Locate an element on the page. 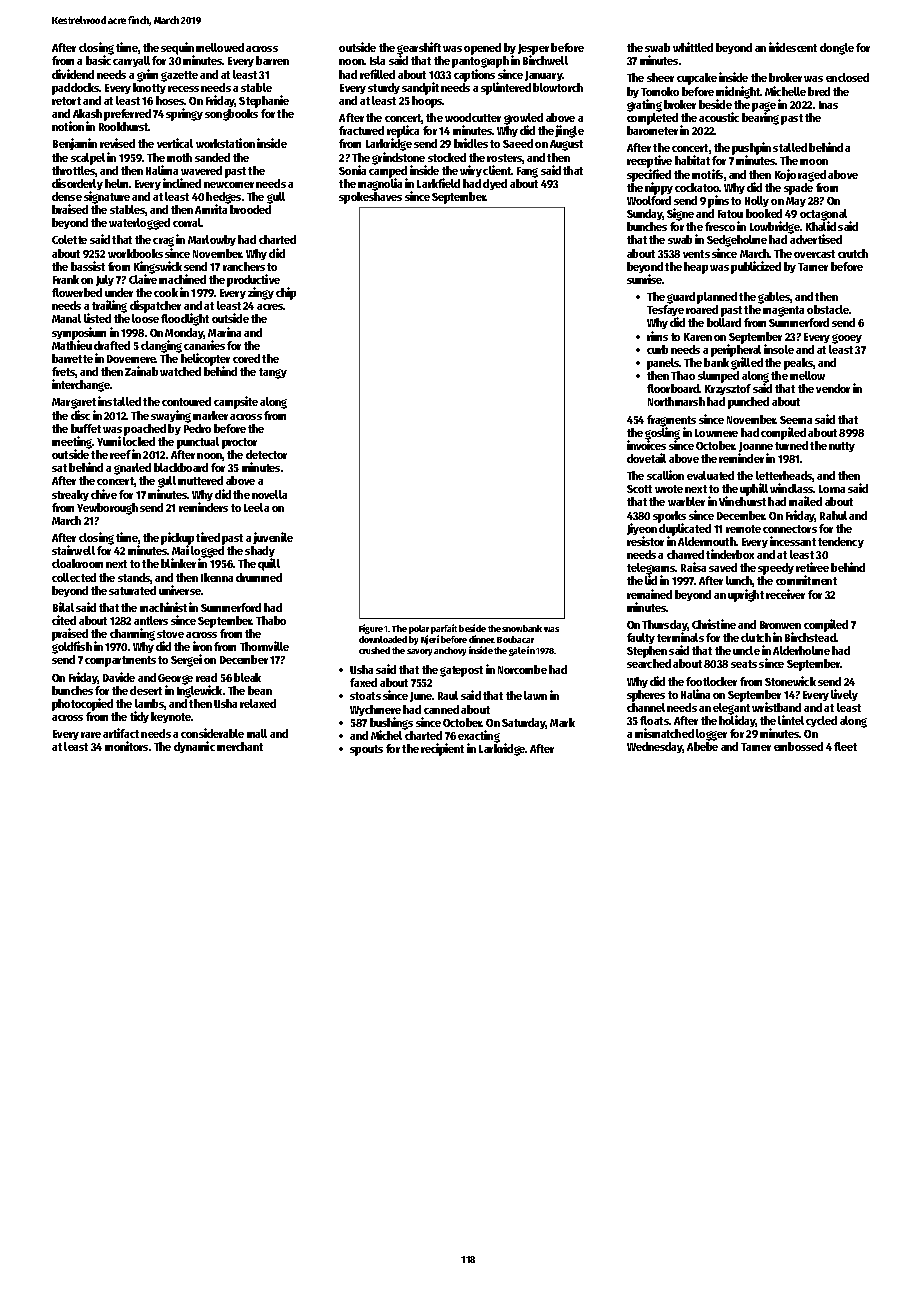  barometer is located at coordinates (652, 130).
